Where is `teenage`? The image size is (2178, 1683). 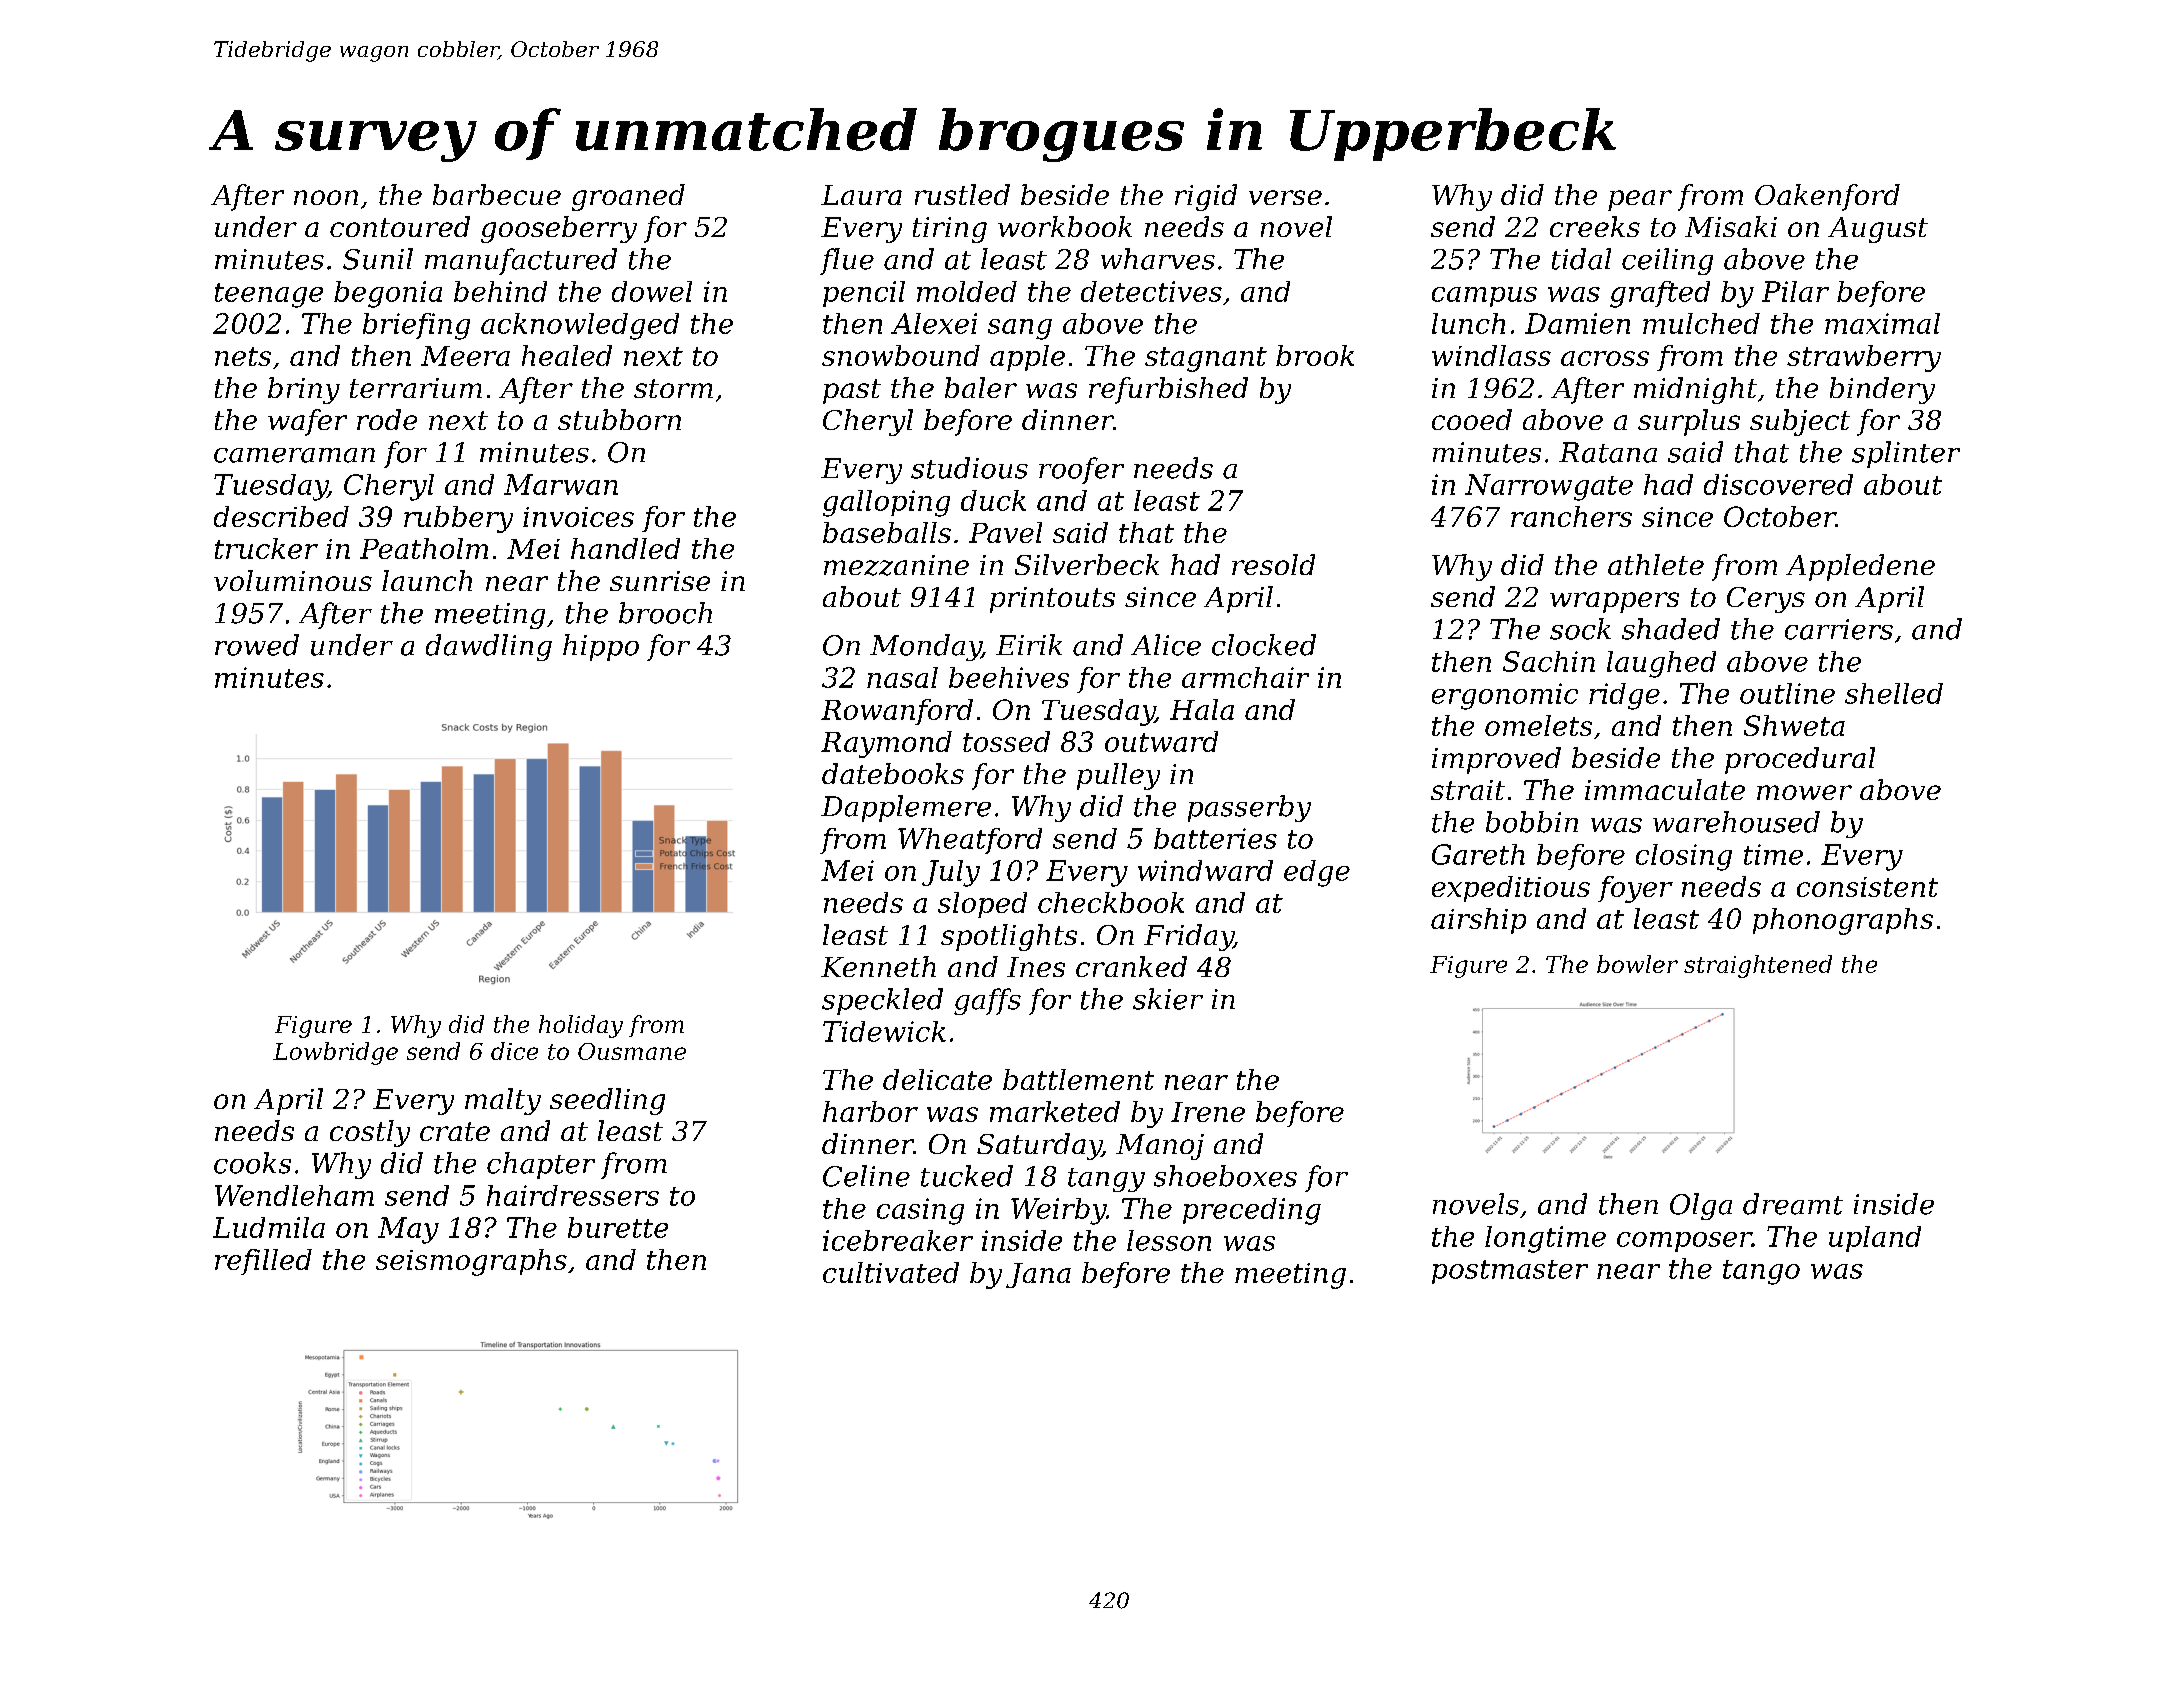
teenage is located at coordinates (269, 295).
